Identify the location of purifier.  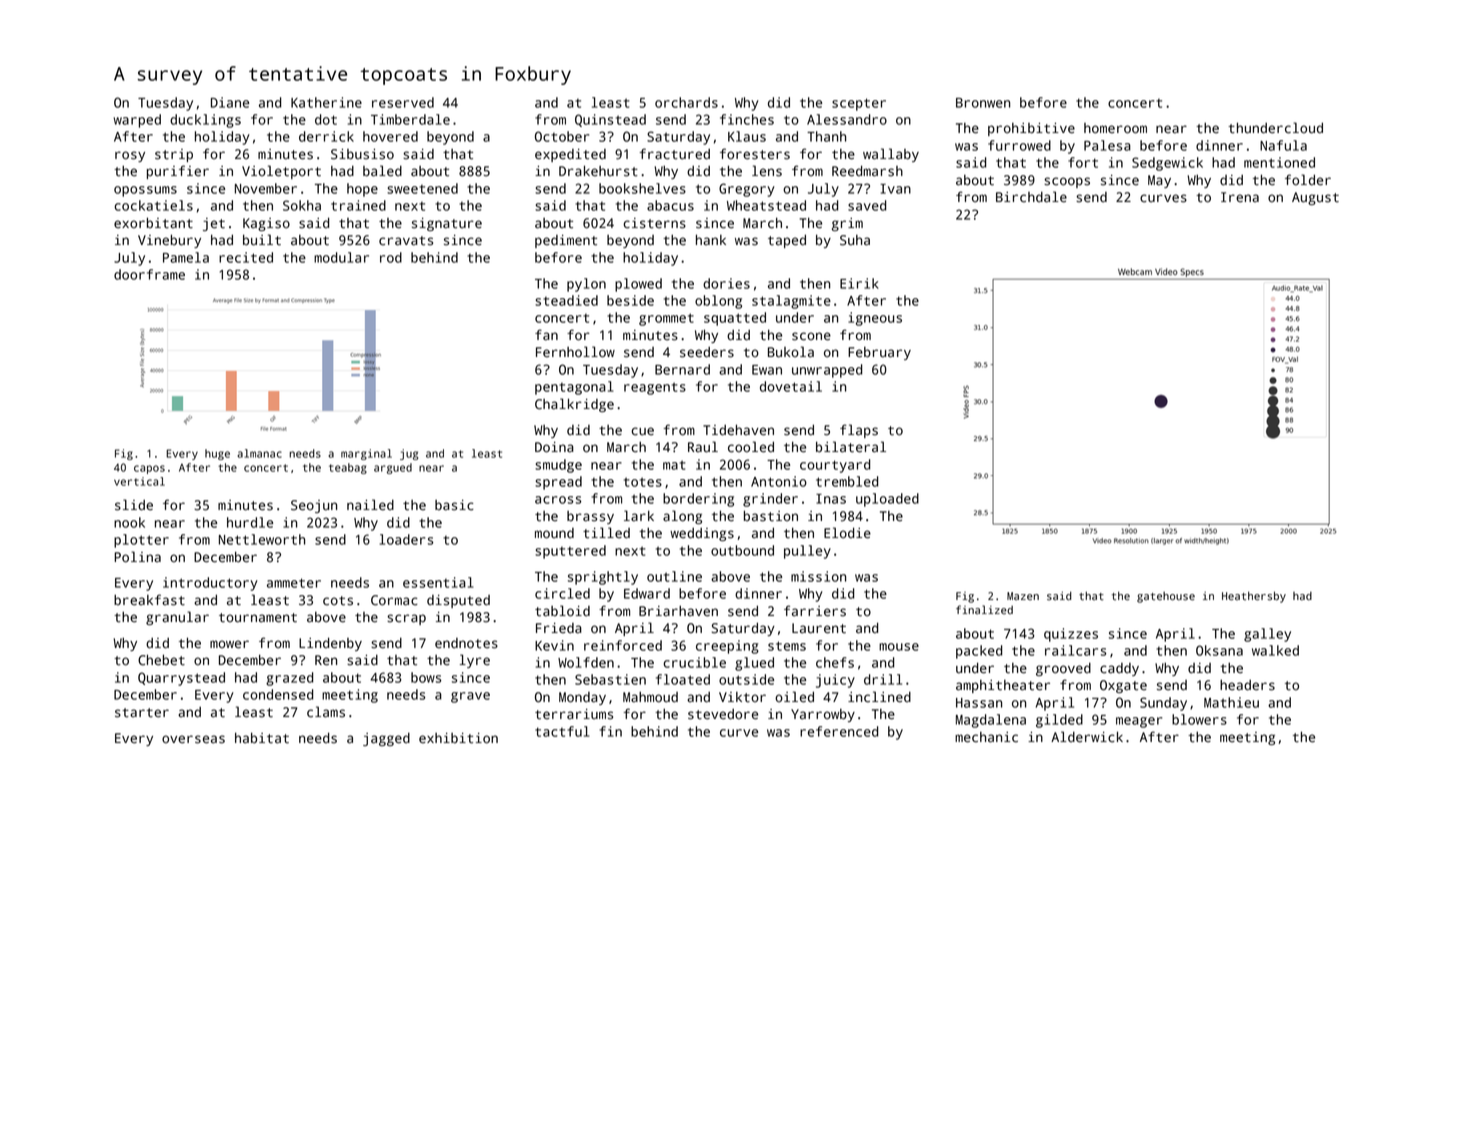
(178, 172).
